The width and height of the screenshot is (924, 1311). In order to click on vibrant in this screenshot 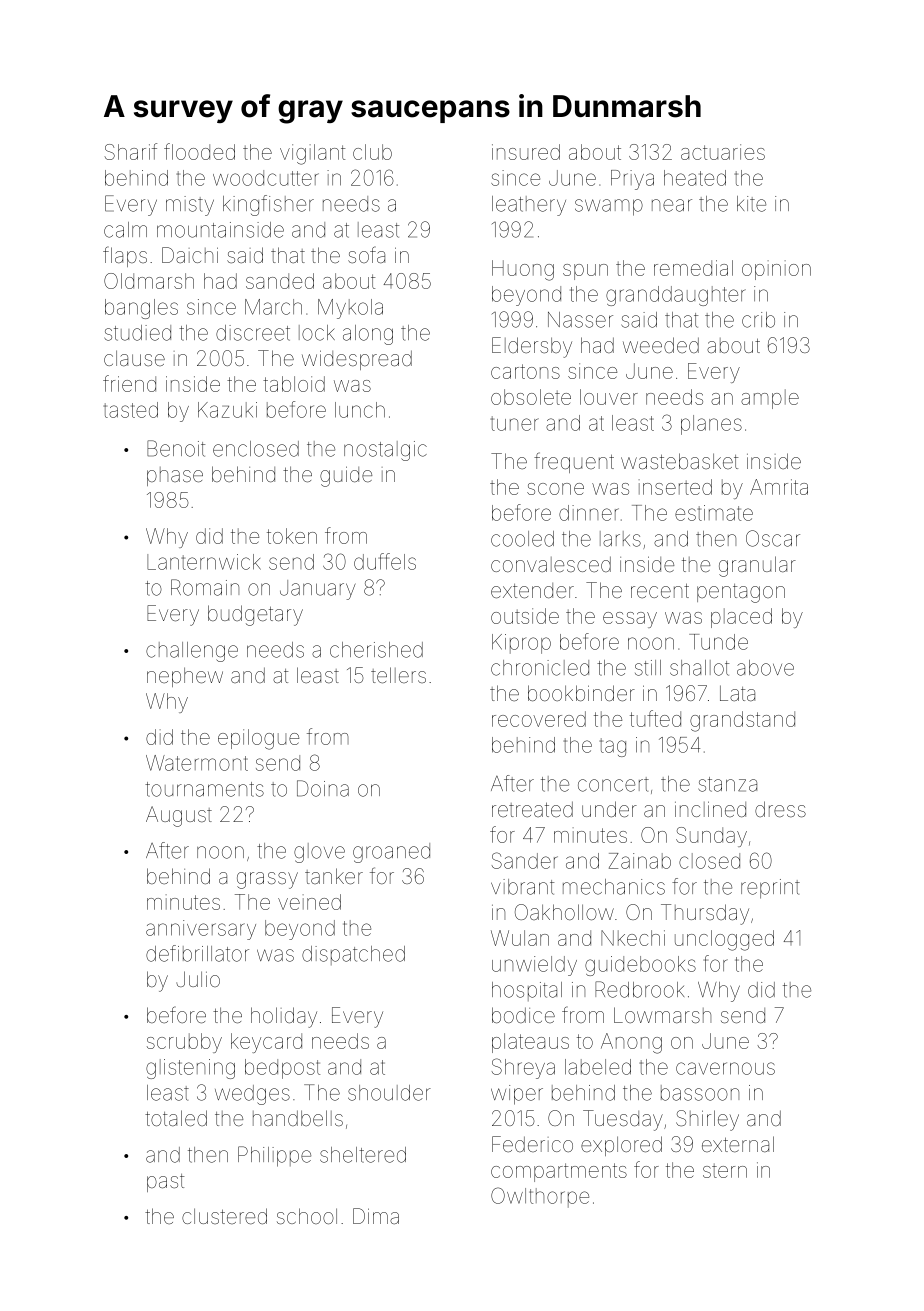, I will do `click(522, 887)`.
